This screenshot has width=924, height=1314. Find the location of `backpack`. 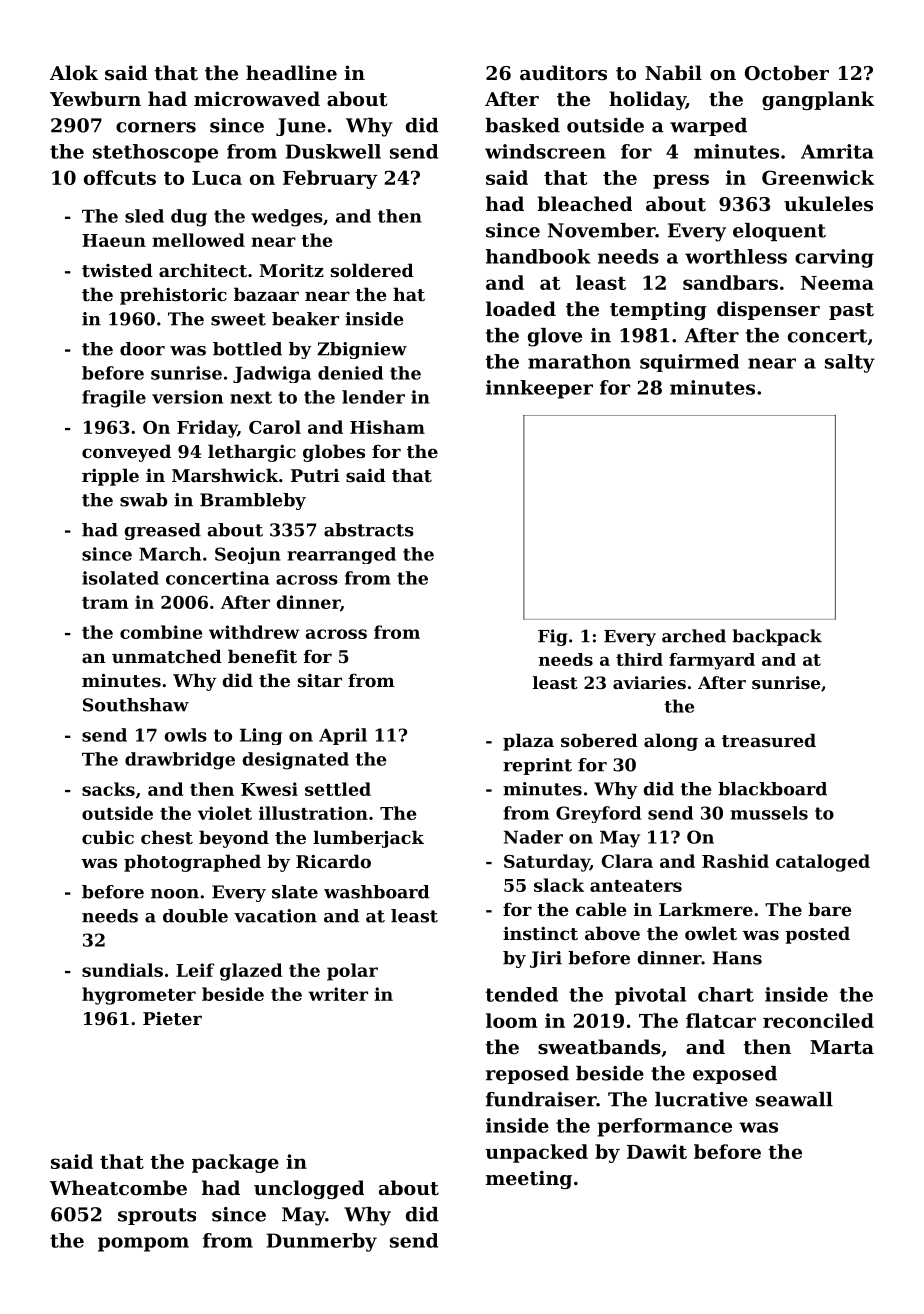

backpack is located at coordinates (777, 637).
